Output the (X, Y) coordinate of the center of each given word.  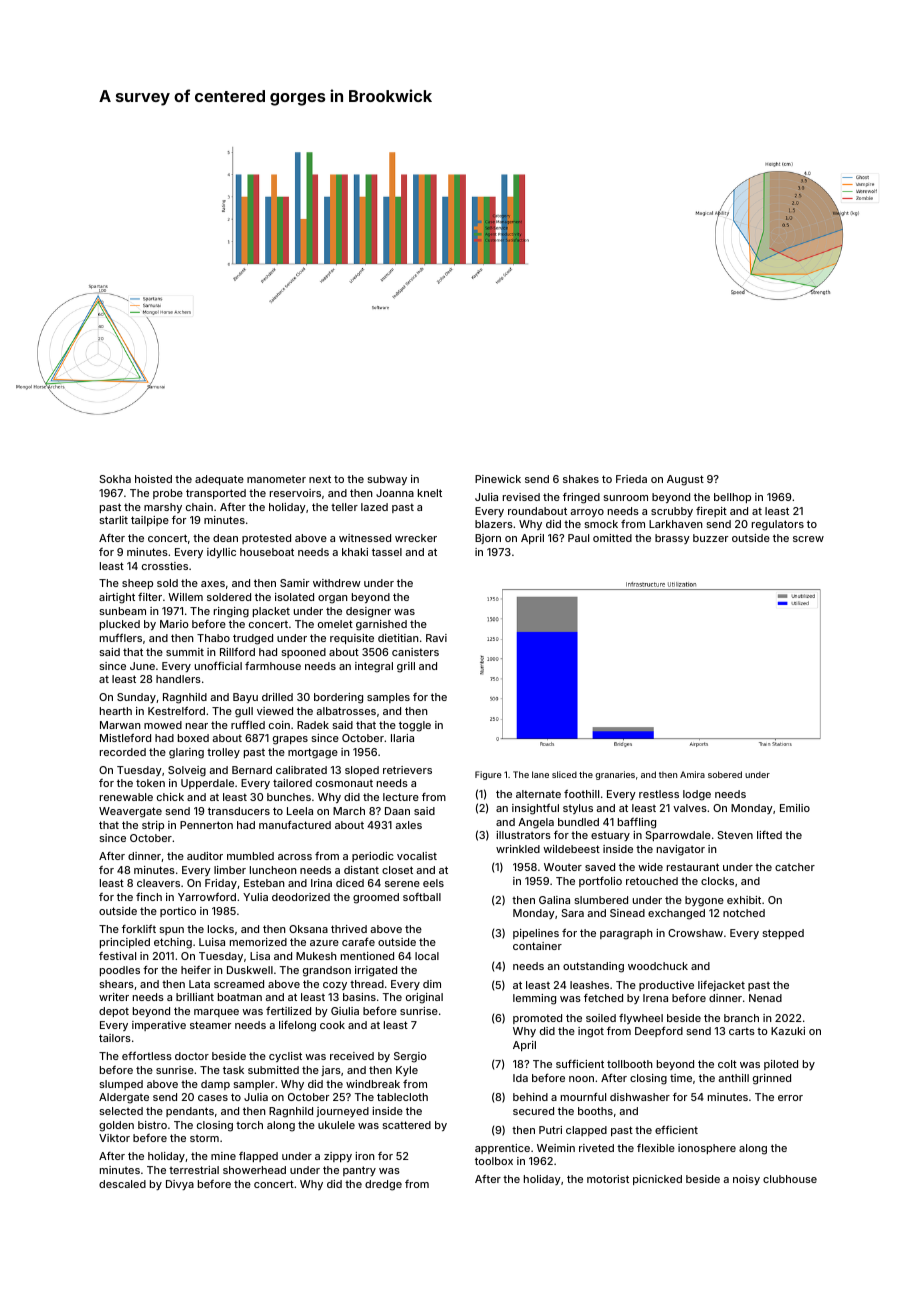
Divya (180, 1185)
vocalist (417, 856)
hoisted (153, 479)
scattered (406, 1125)
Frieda (631, 479)
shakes (581, 479)
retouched (652, 881)
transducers (239, 811)
